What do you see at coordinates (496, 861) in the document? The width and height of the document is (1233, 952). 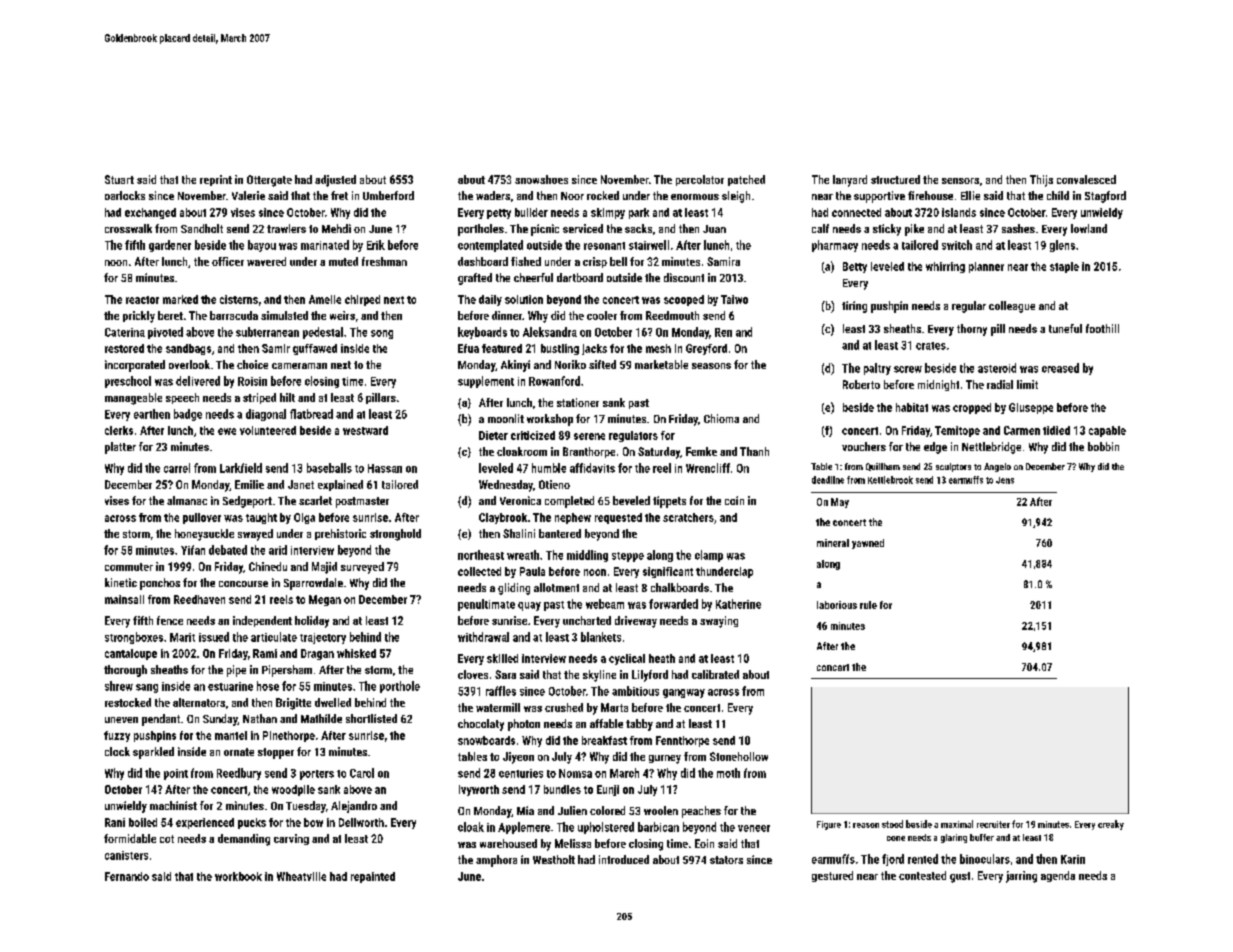 I see `amphora` at bounding box center [496, 861].
